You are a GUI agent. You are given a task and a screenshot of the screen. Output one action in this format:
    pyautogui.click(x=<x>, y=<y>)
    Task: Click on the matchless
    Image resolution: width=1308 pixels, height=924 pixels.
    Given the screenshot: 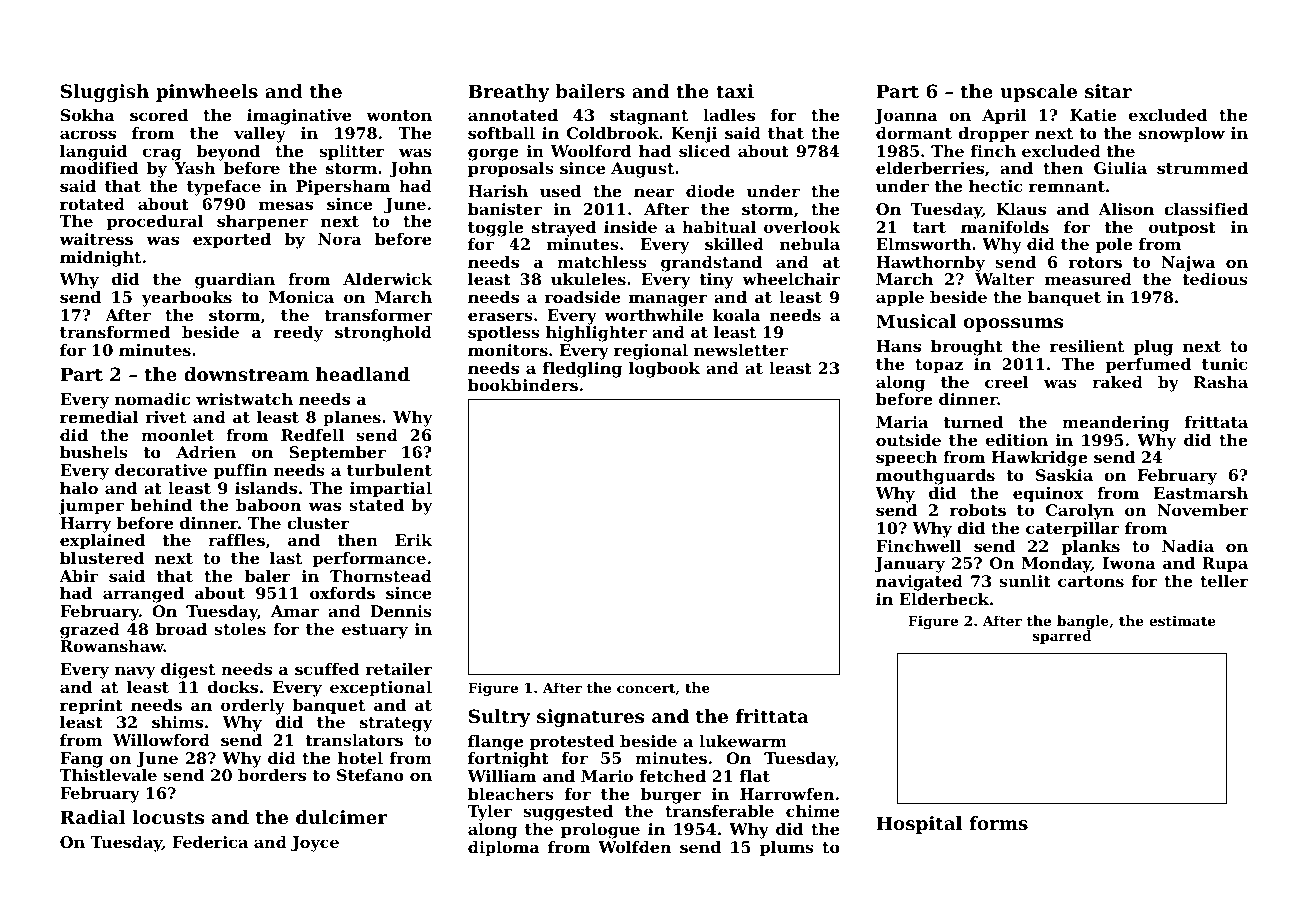 What is the action you would take?
    pyautogui.click(x=602, y=262)
